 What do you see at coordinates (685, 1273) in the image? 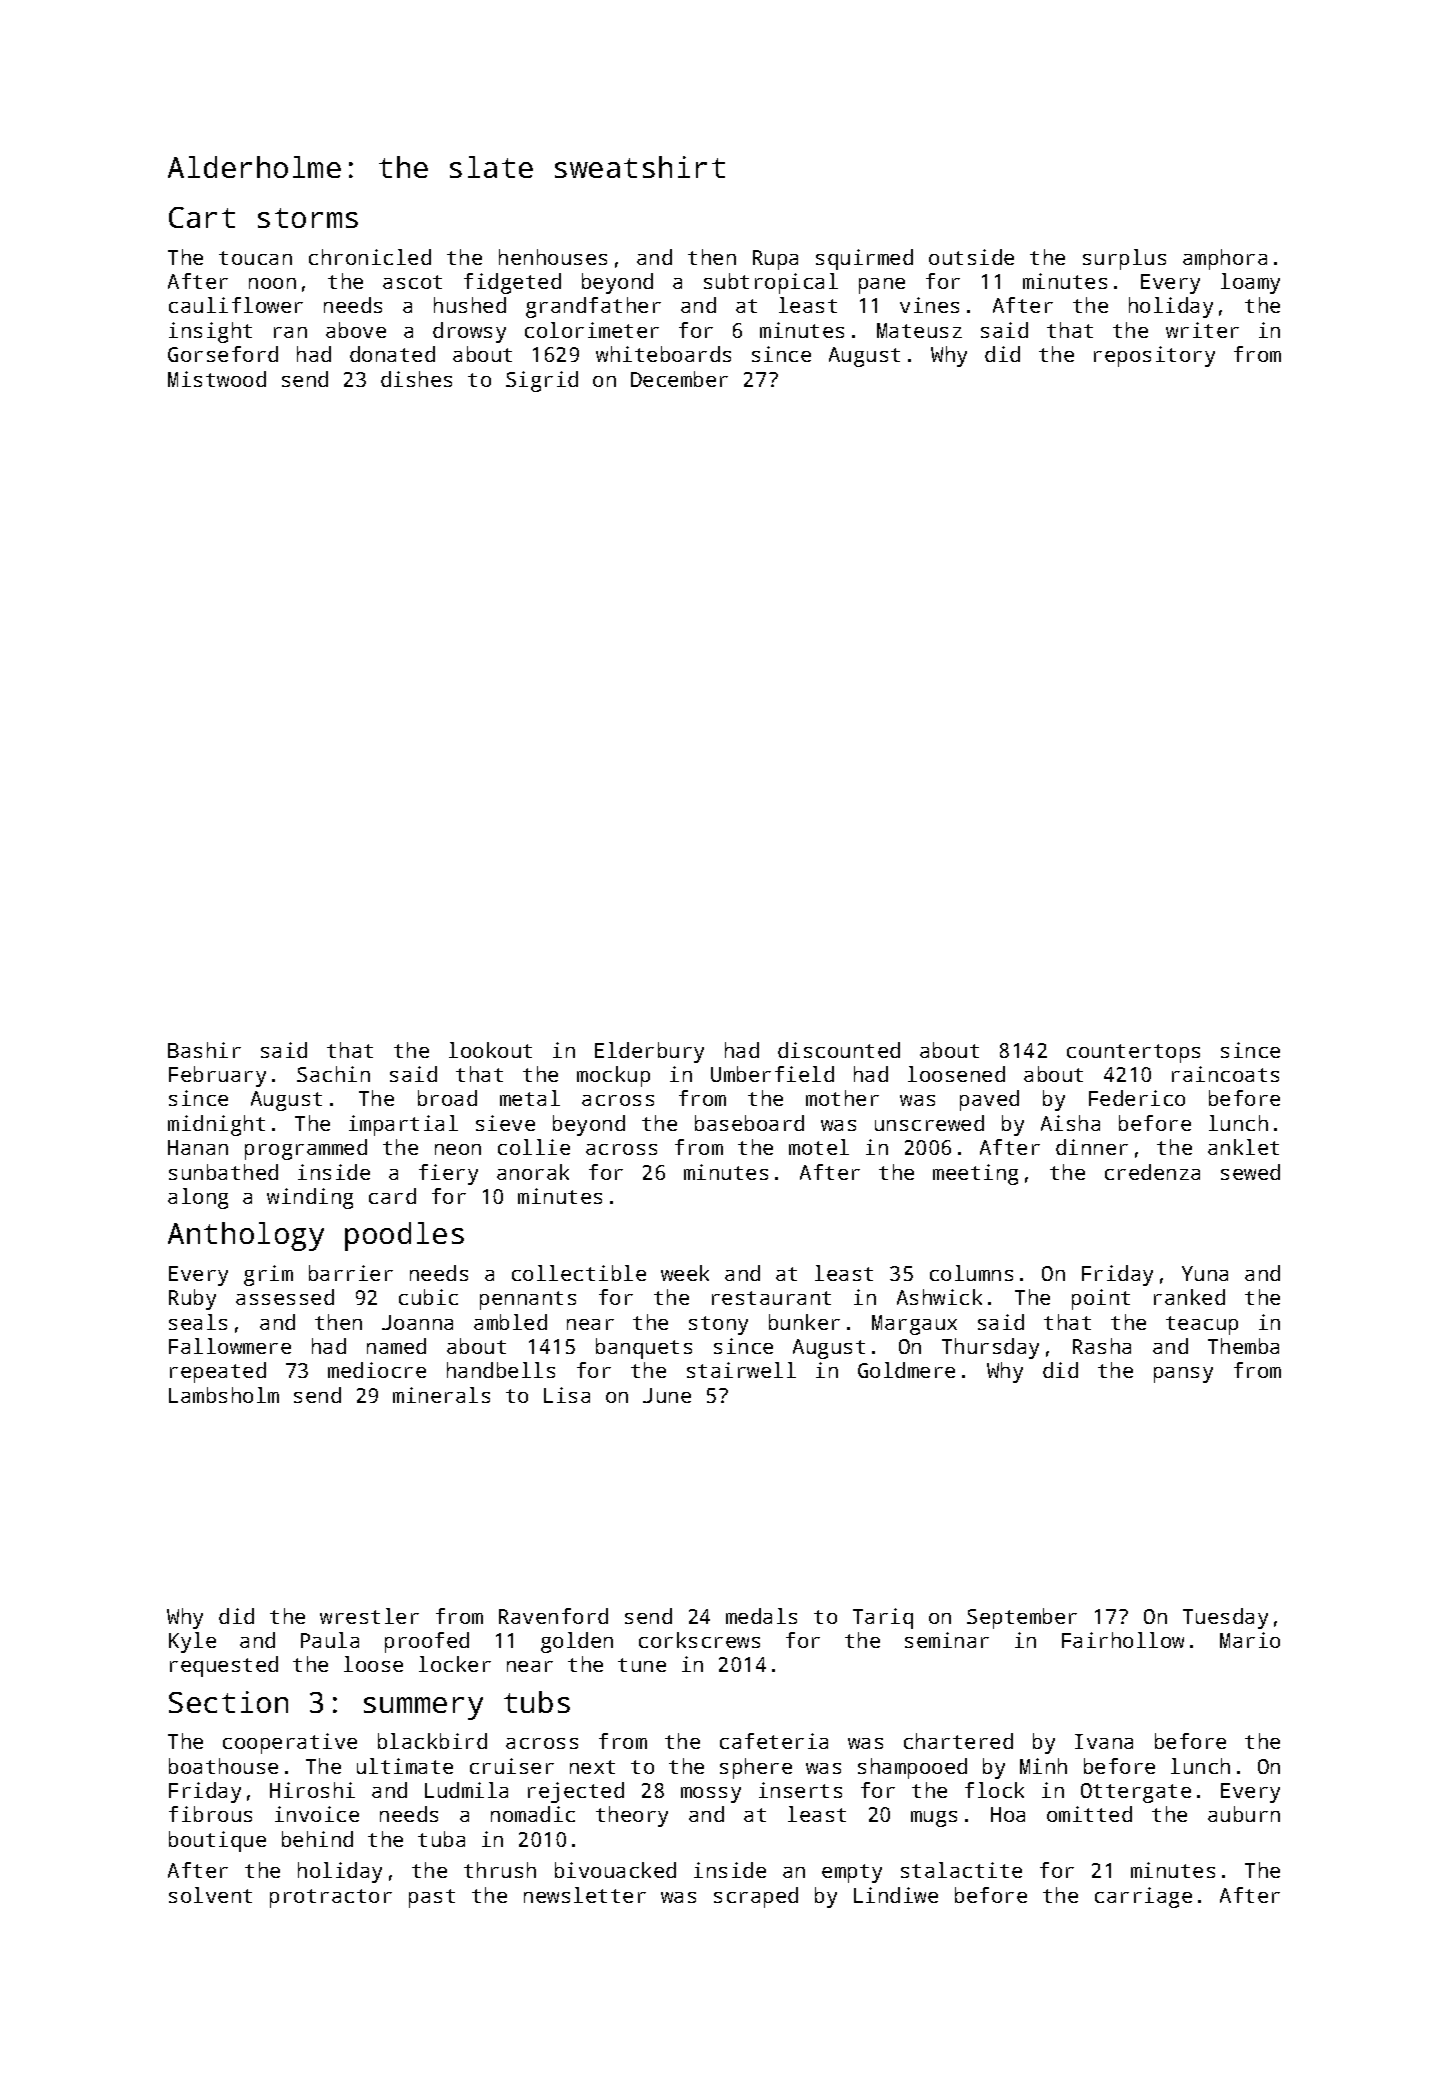
I see `week` at bounding box center [685, 1273].
